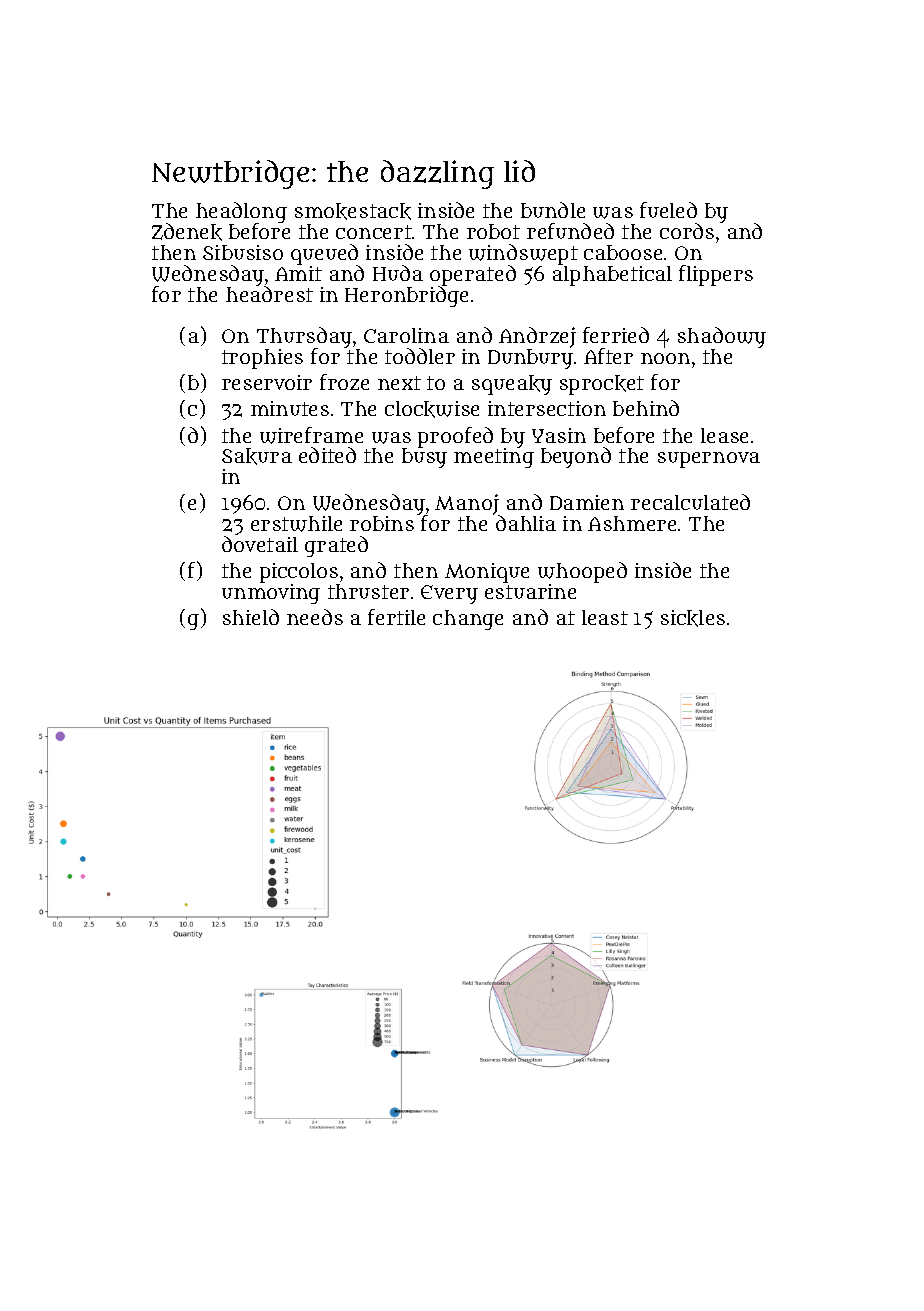 Image resolution: width=924 pixels, height=1311 pixels. I want to click on robot, so click(493, 231).
